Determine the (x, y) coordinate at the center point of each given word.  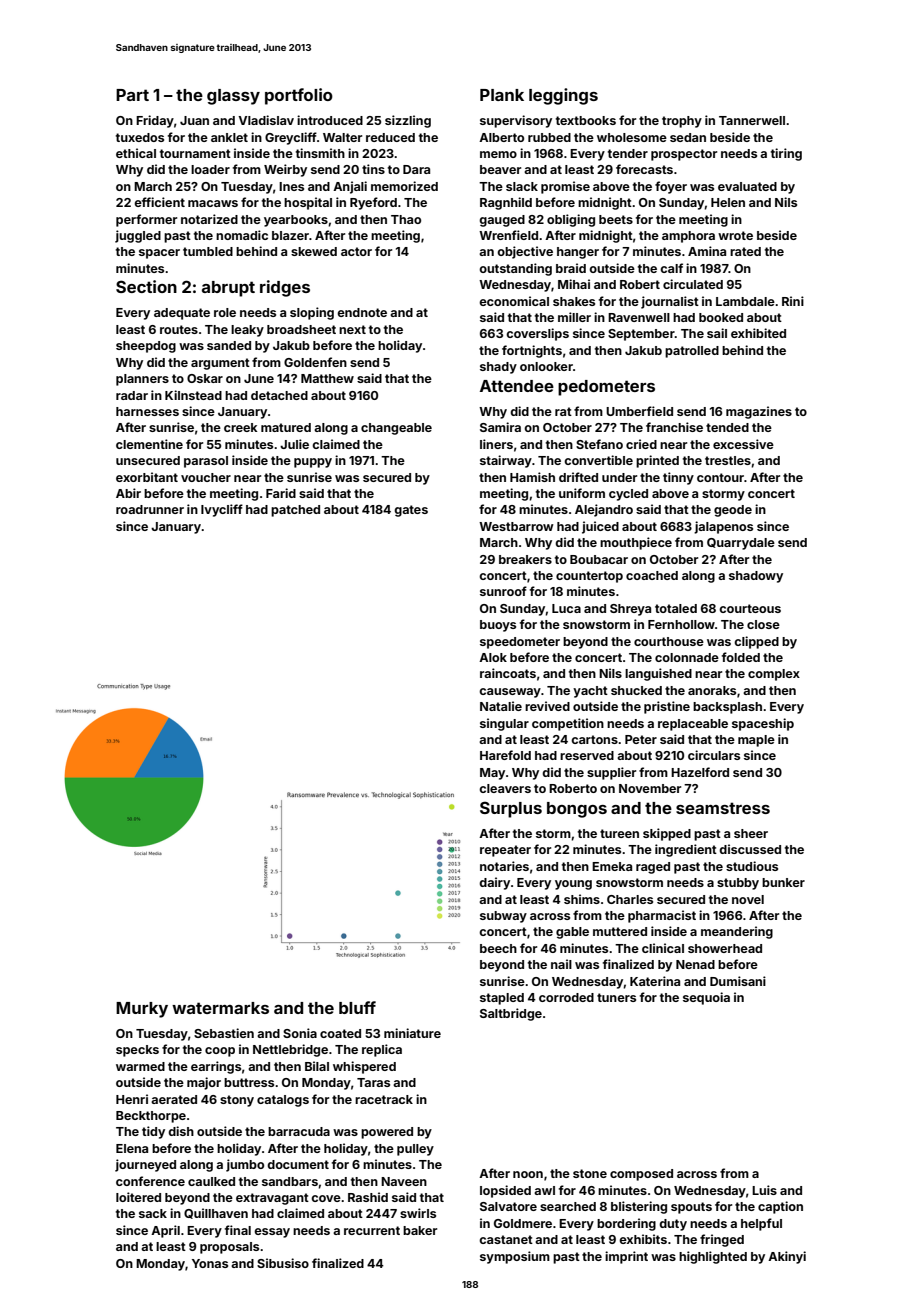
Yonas (210, 1263)
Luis (764, 1190)
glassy (233, 97)
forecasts (644, 169)
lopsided (505, 1191)
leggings (563, 96)
